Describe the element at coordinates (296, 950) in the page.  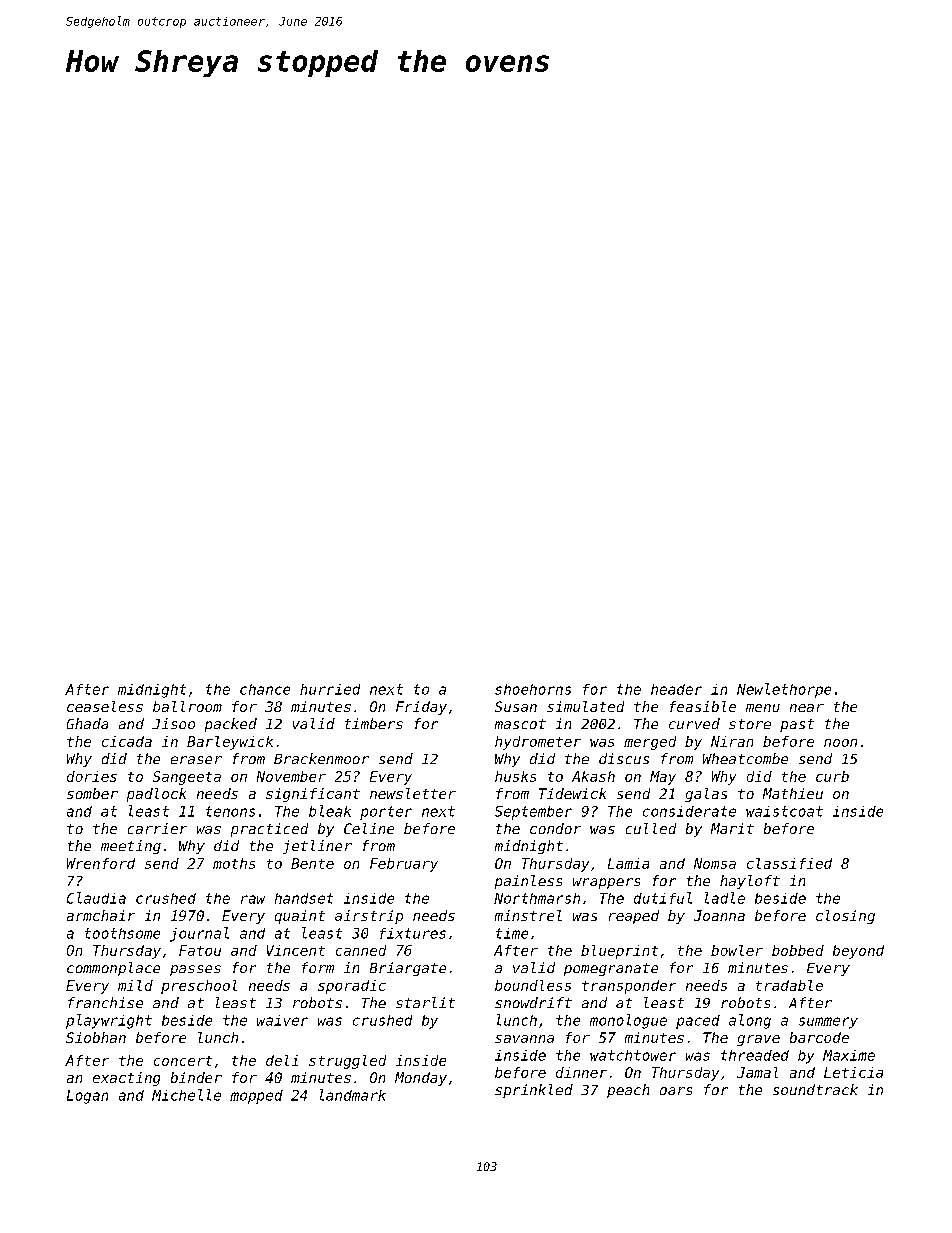
I see `Vincent` at that location.
